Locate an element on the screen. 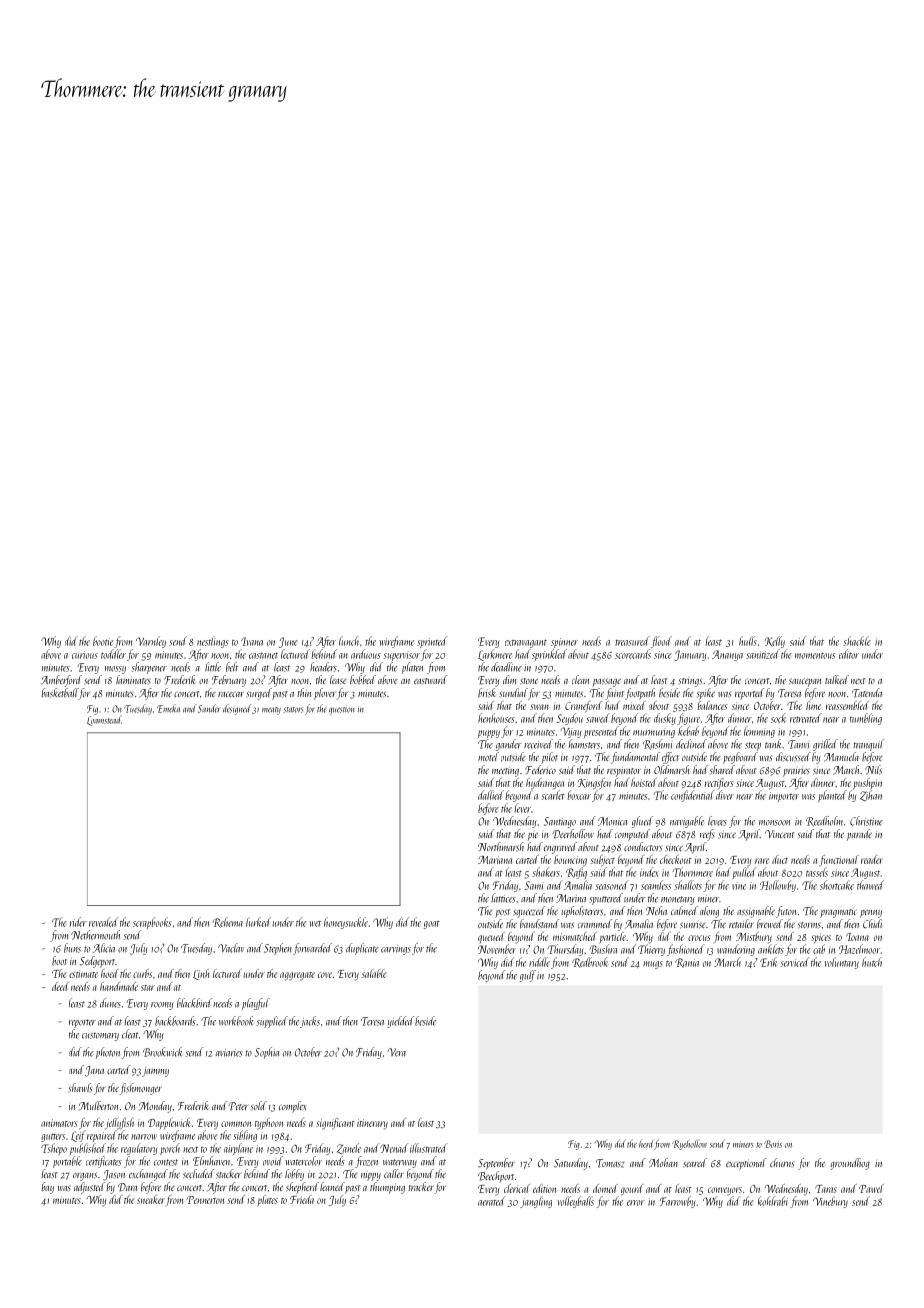  particle is located at coordinates (612, 938).
